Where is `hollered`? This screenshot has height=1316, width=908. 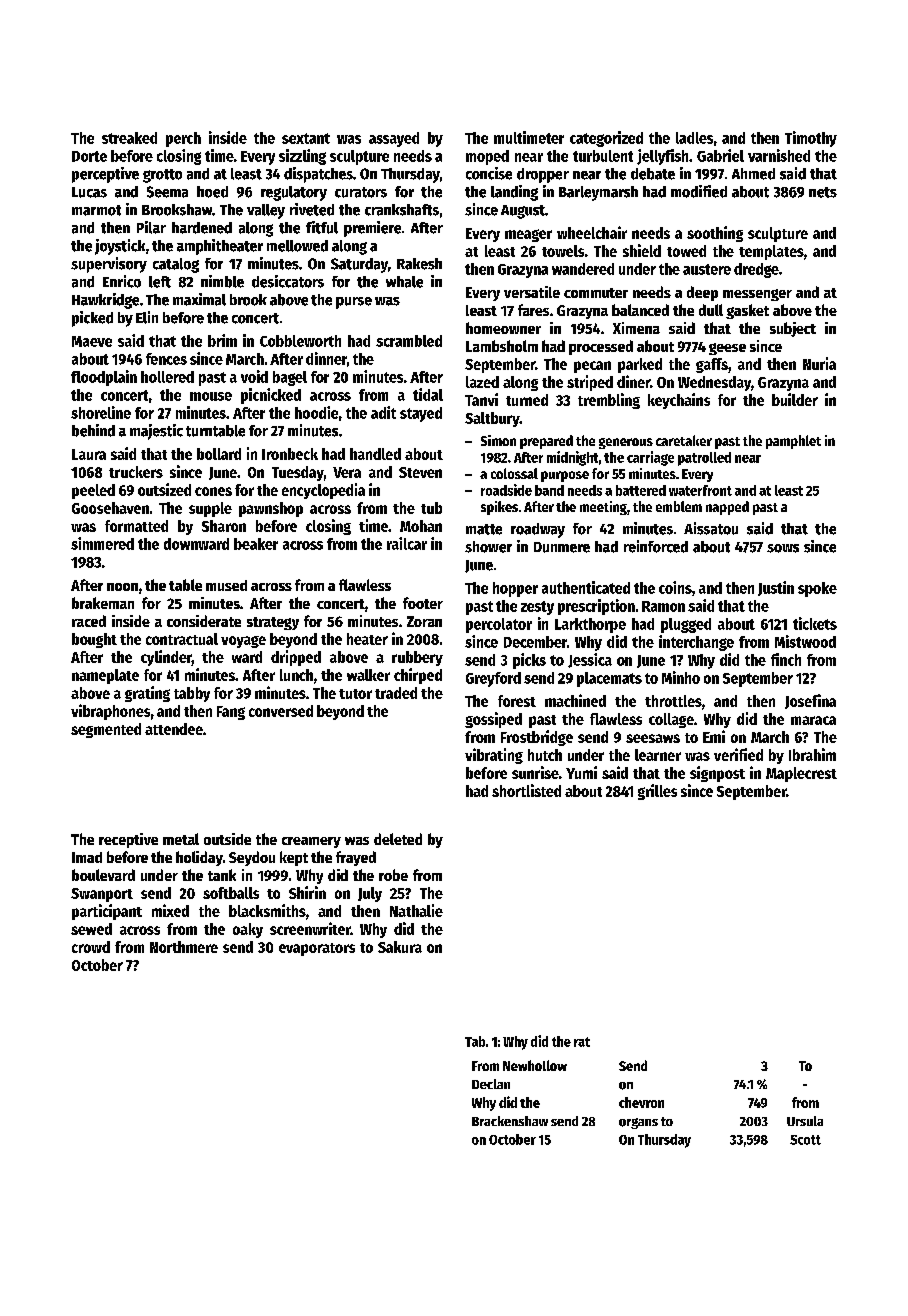 hollered is located at coordinates (167, 377).
